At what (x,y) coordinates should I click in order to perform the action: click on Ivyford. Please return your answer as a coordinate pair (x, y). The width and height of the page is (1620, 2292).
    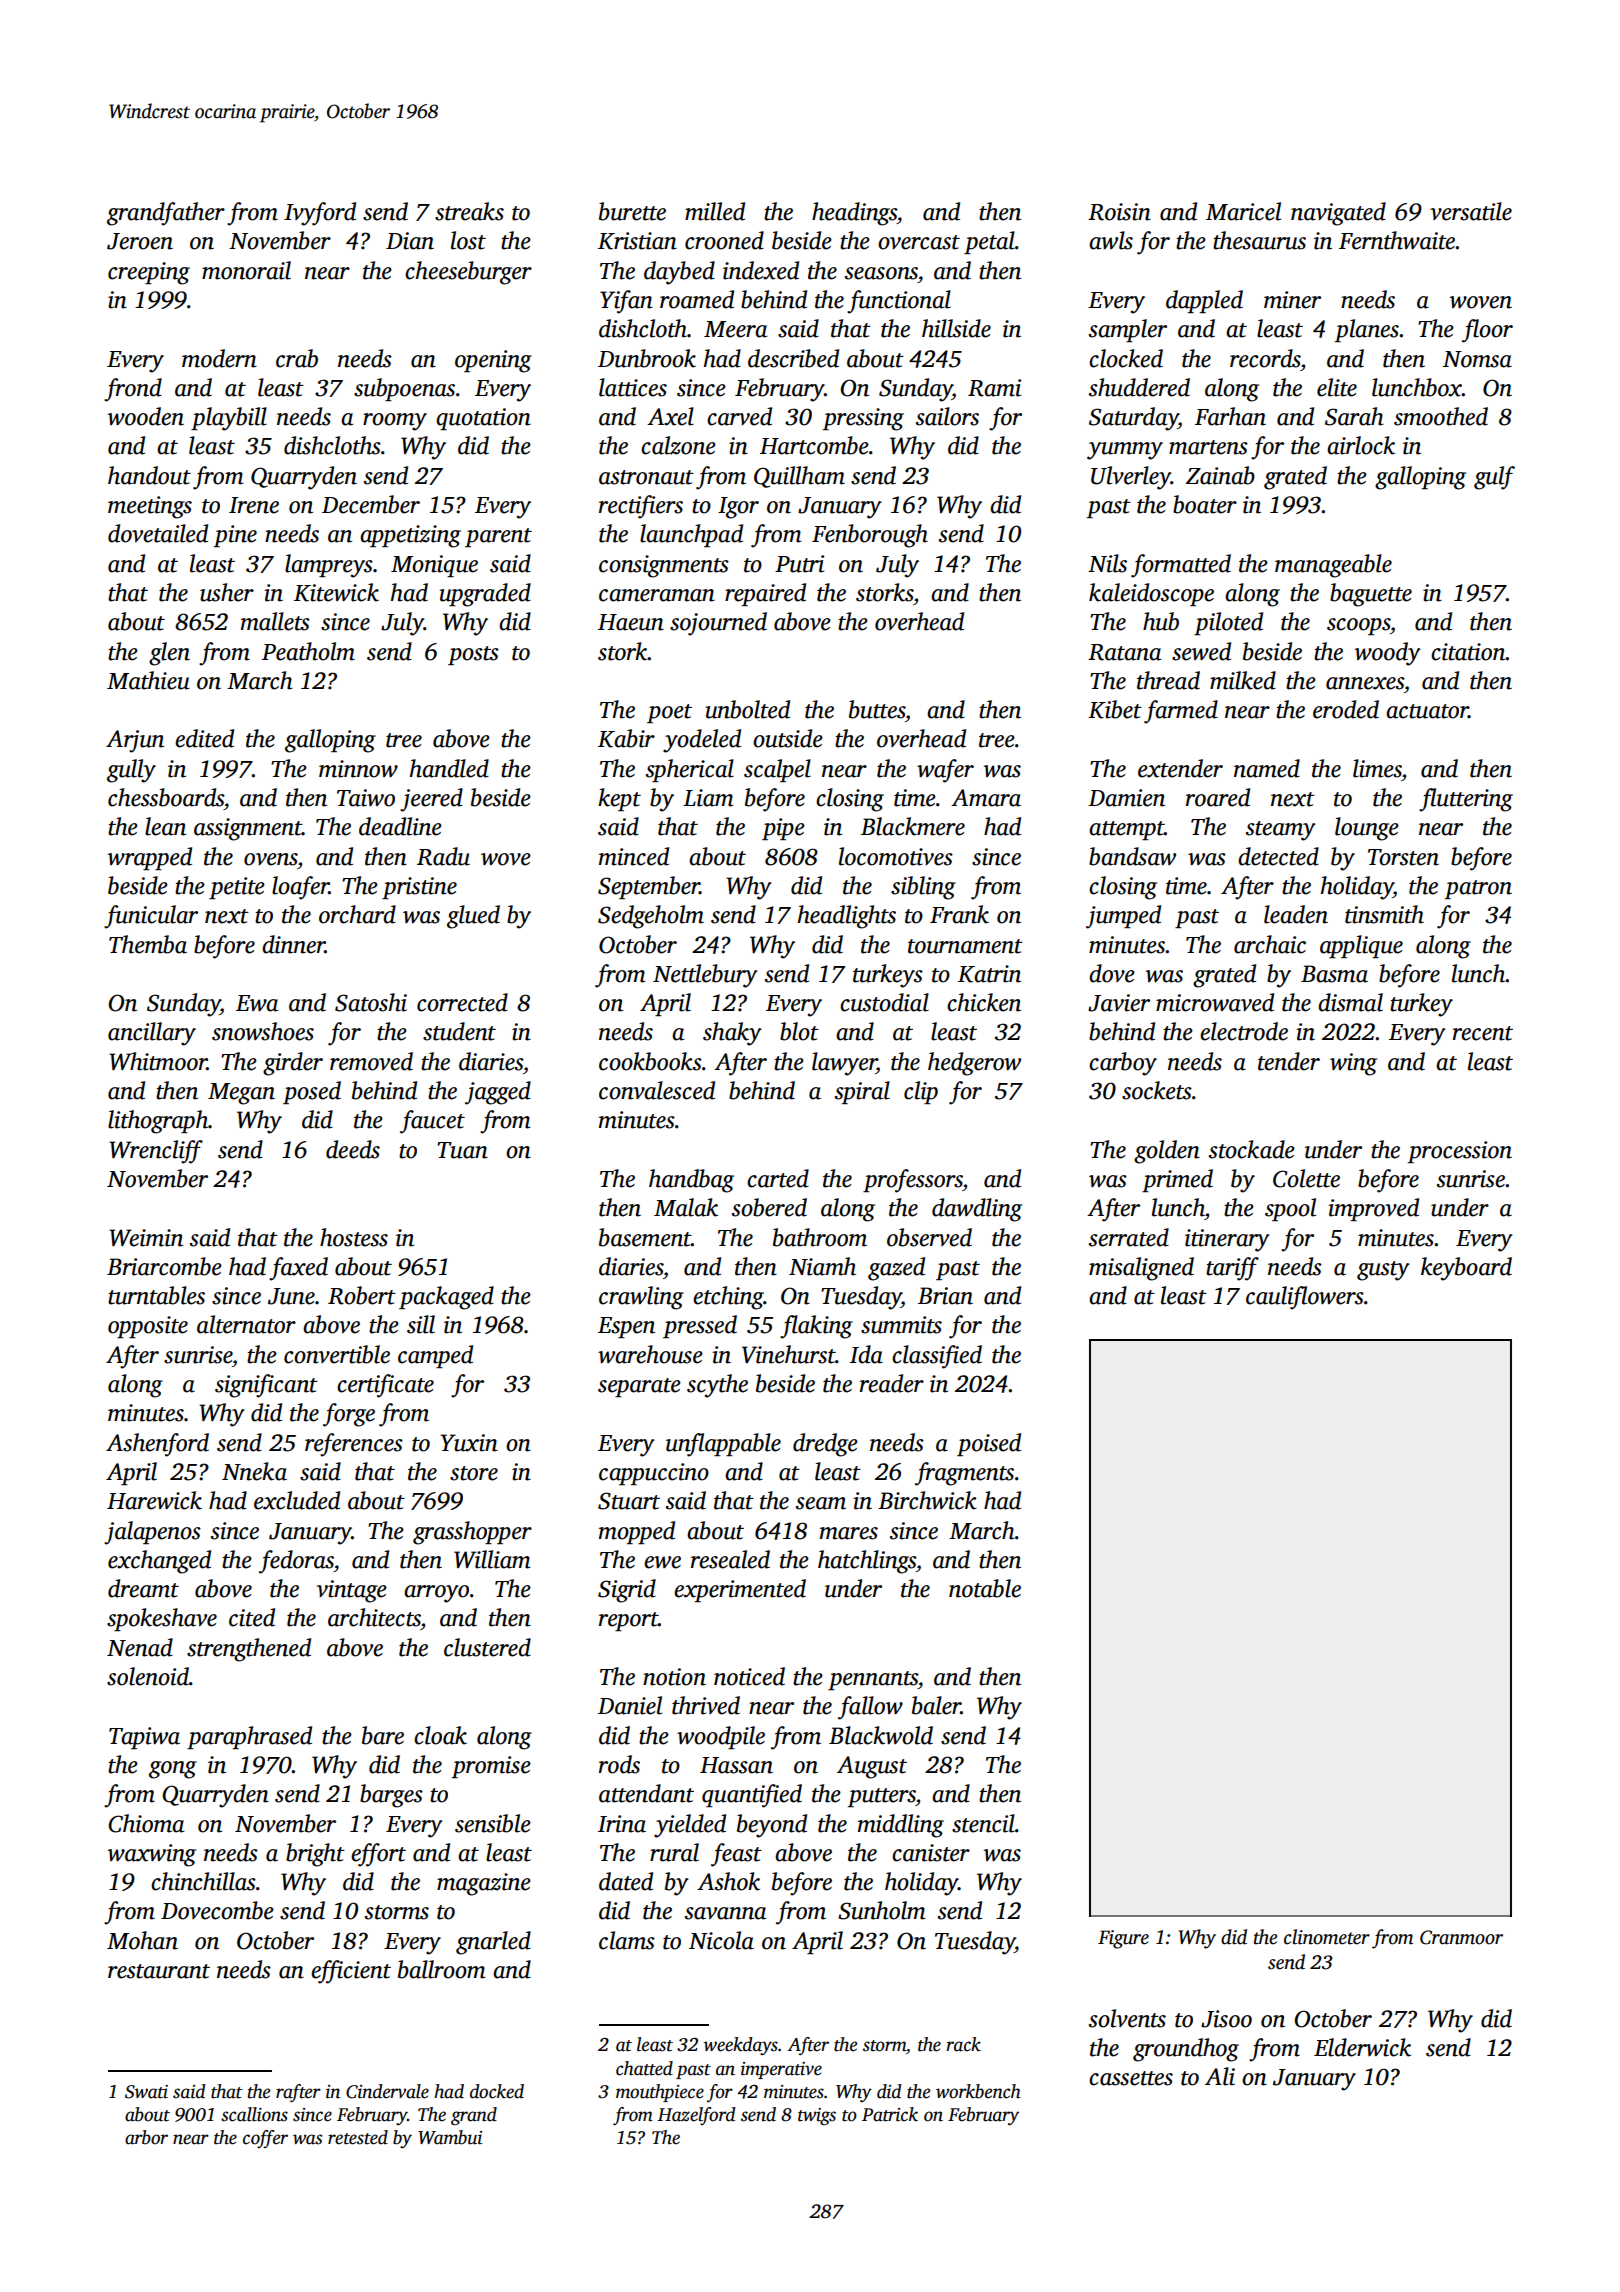
    Looking at the image, I should click on (320, 214).
